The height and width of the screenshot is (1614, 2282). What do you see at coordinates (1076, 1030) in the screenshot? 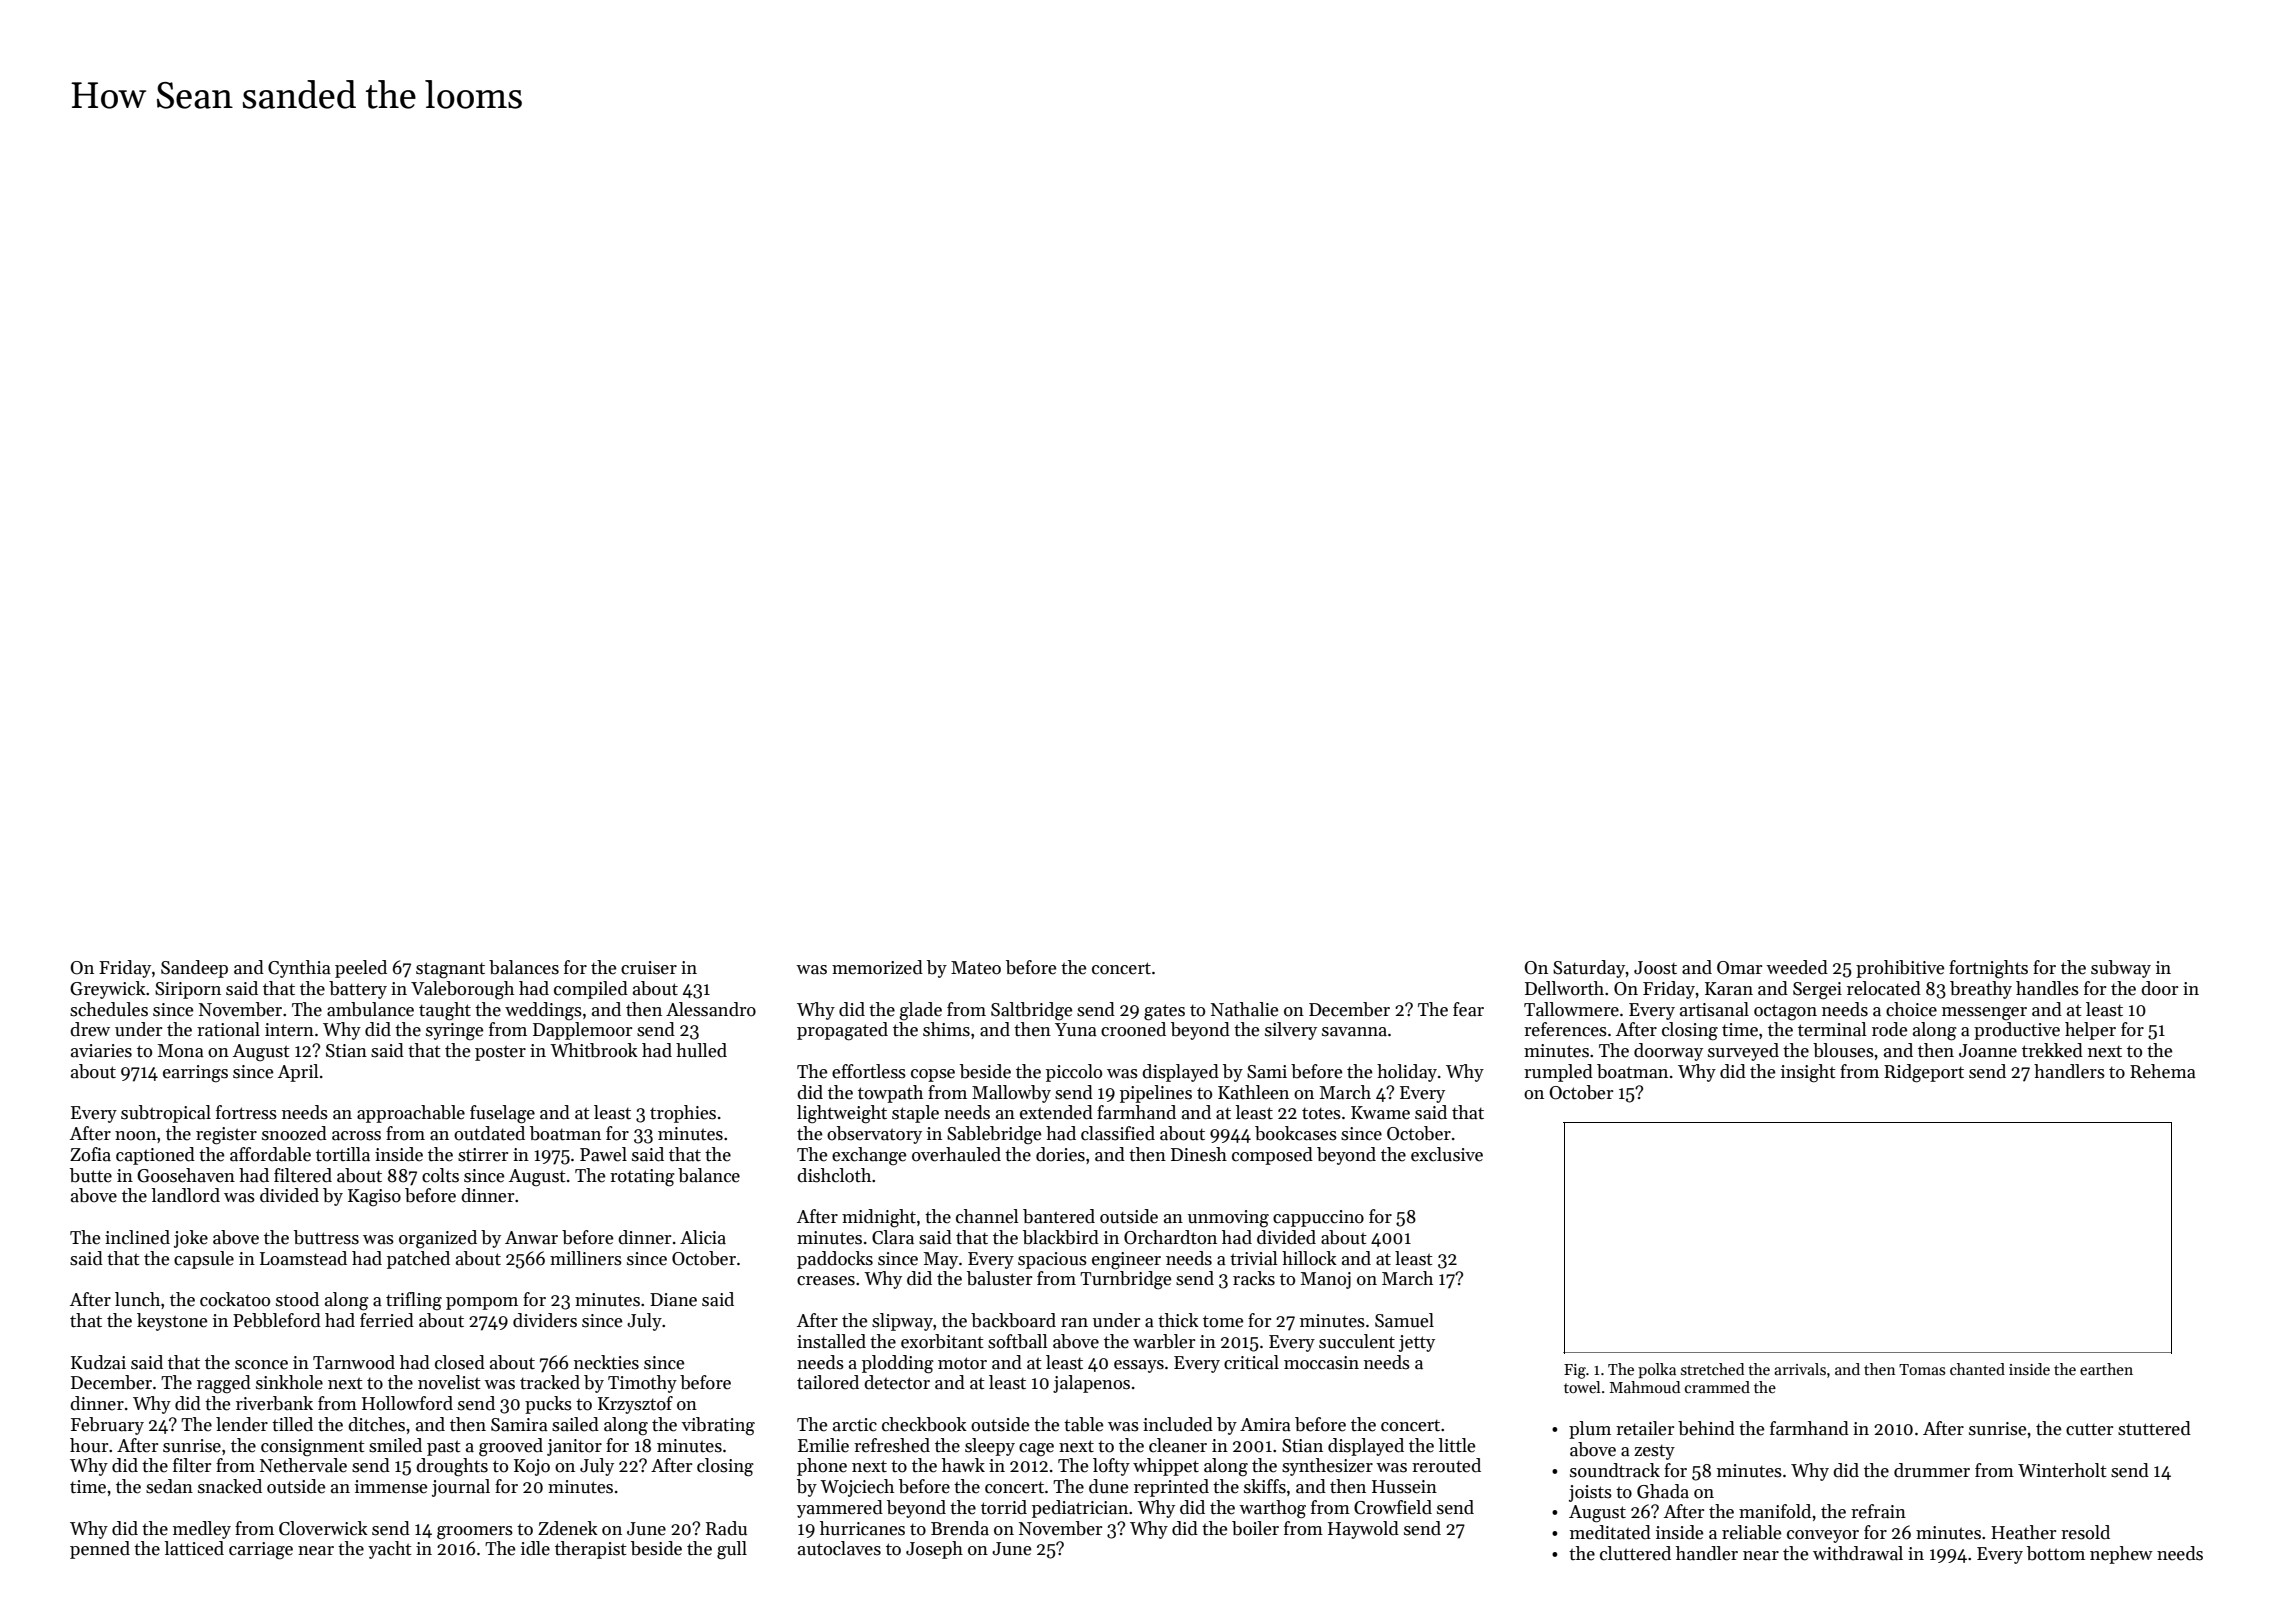
I see `Yuna` at bounding box center [1076, 1030].
